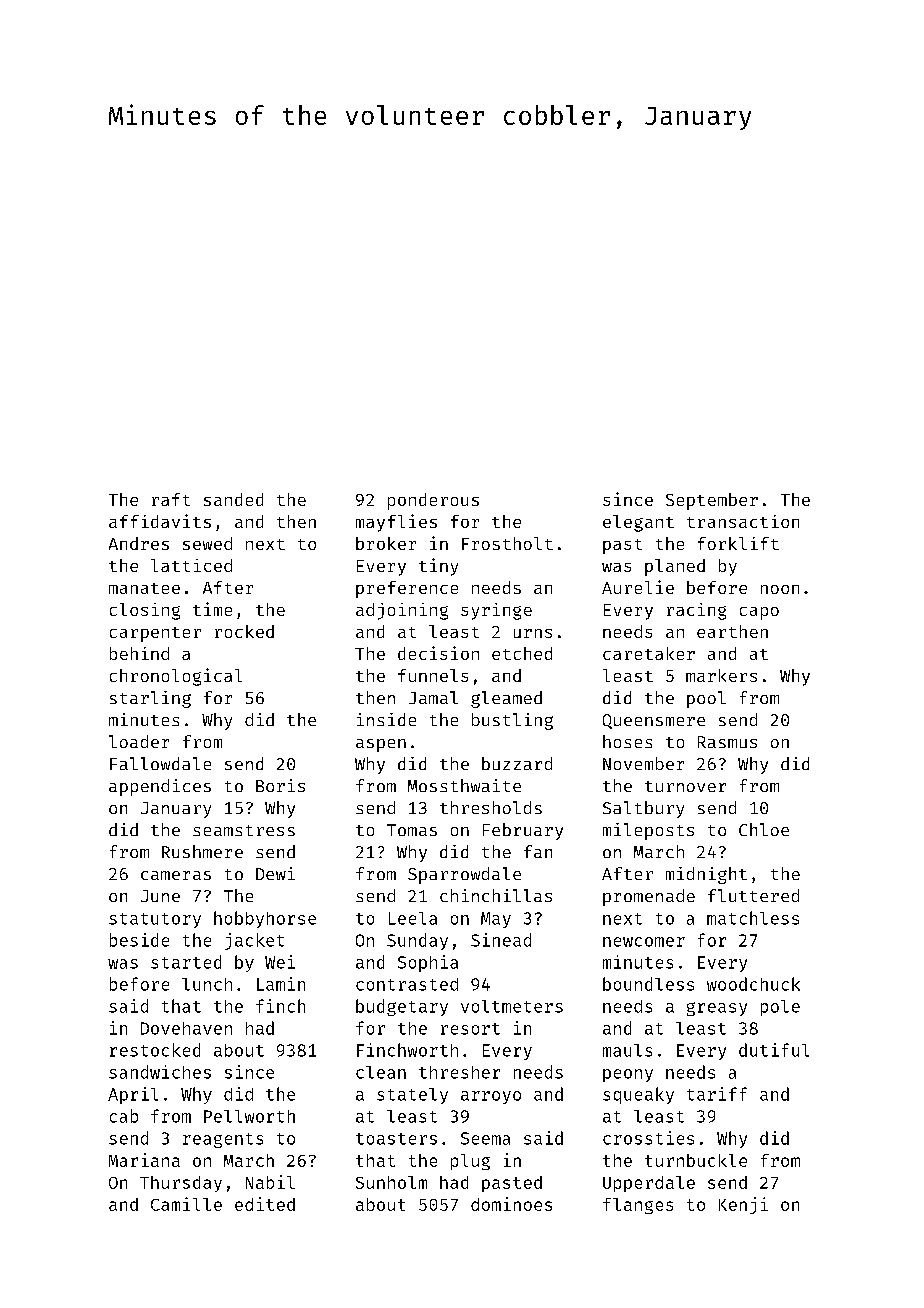 Image resolution: width=924 pixels, height=1308 pixels. Describe the element at coordinates (511, 1204) in the image. I see `dominoes` at that location.
